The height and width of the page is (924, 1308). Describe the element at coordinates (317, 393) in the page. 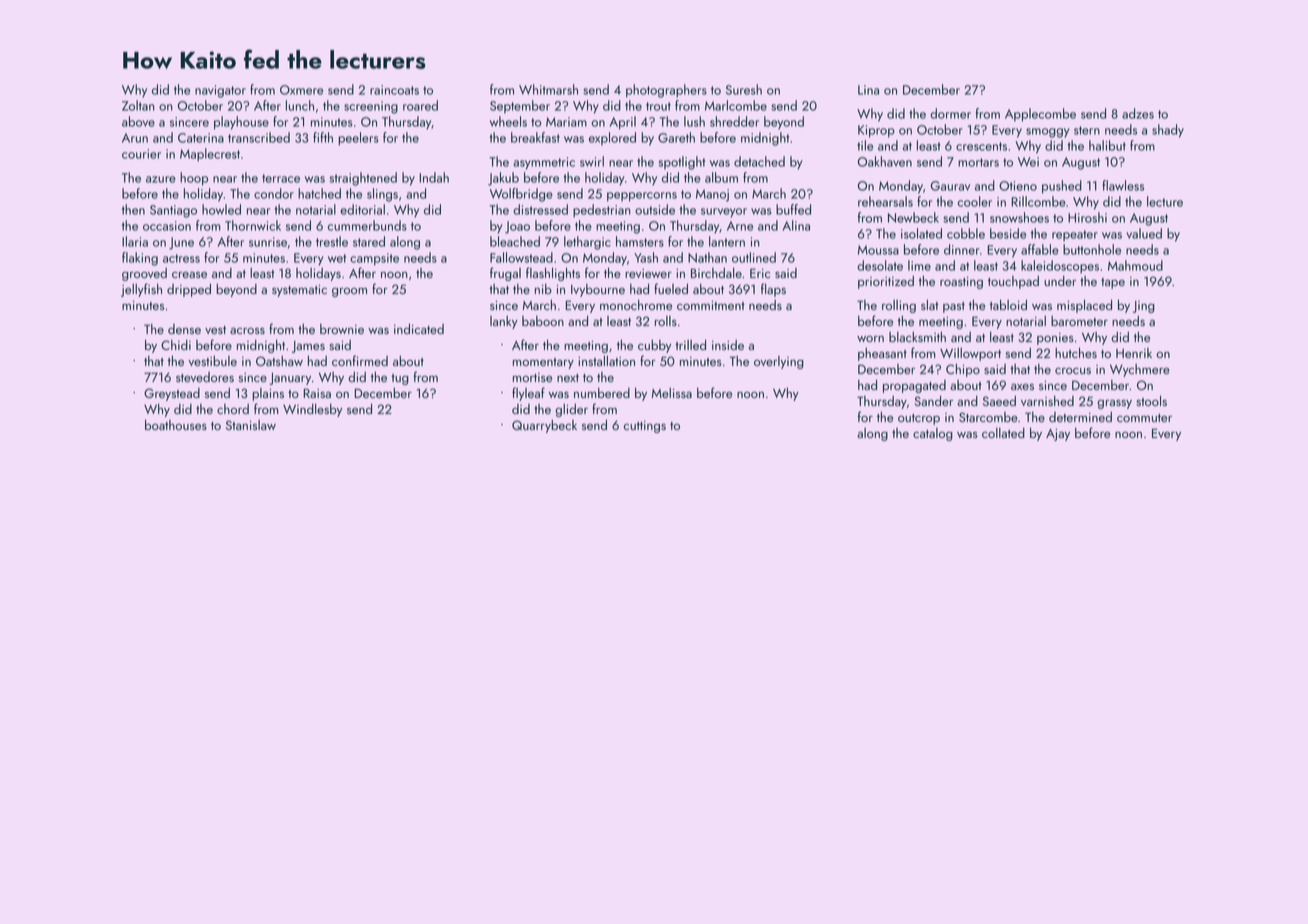

I see `Raisa` at that location.
